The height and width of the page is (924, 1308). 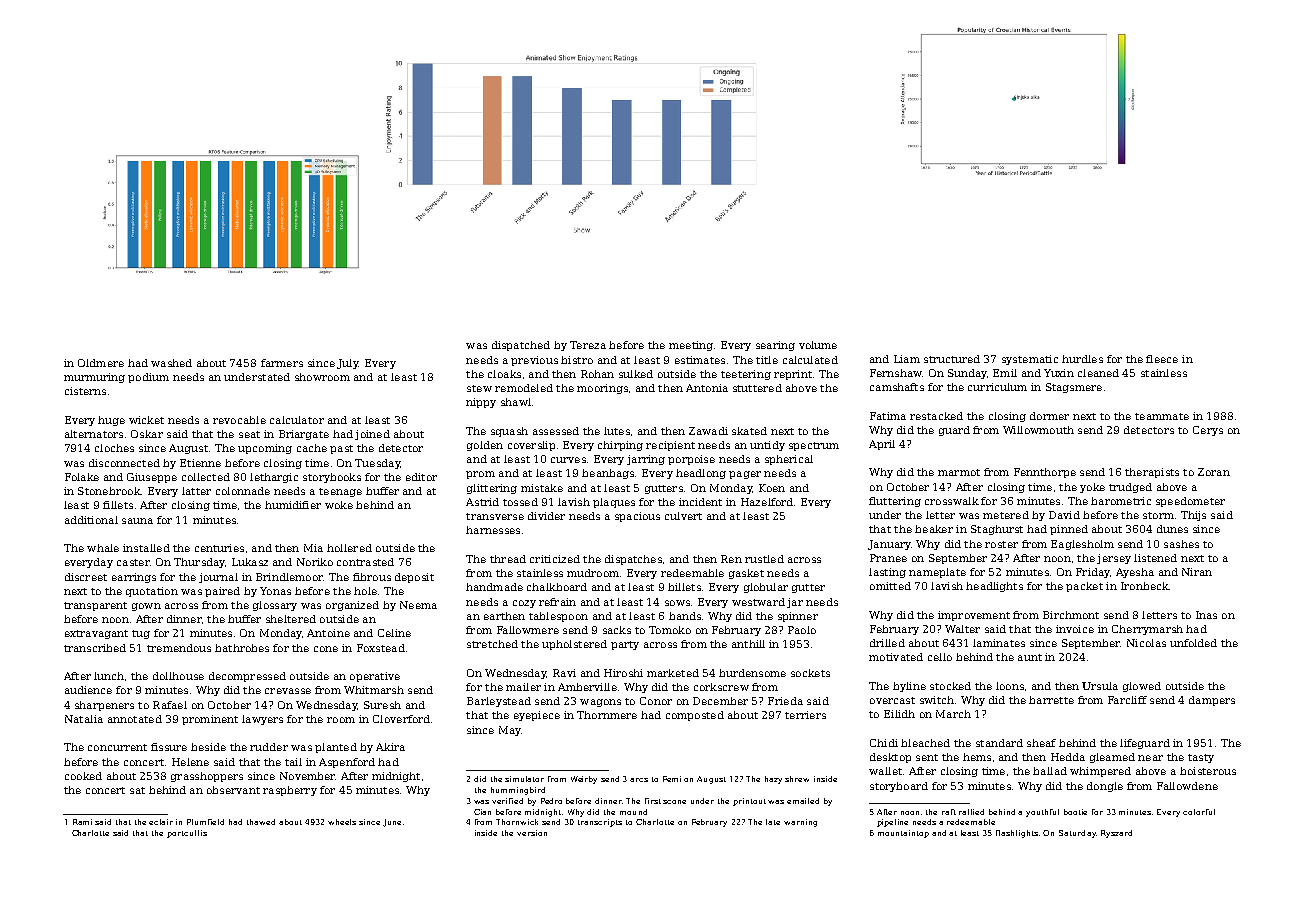 I want to click on coverslip, so click(x=531, y=446).
